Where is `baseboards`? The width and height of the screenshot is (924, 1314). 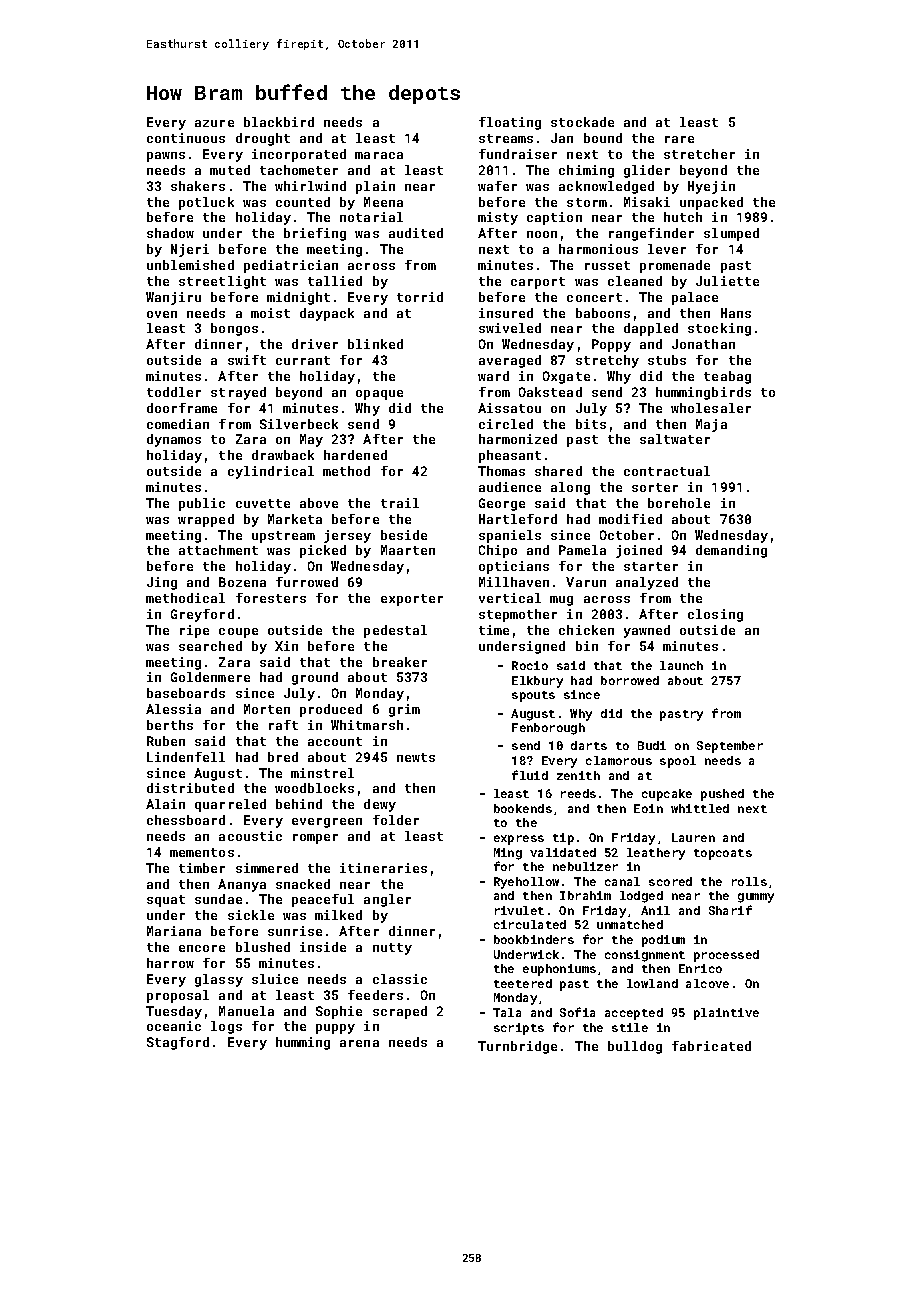
baseboards is located at coordinates (186, 693).
